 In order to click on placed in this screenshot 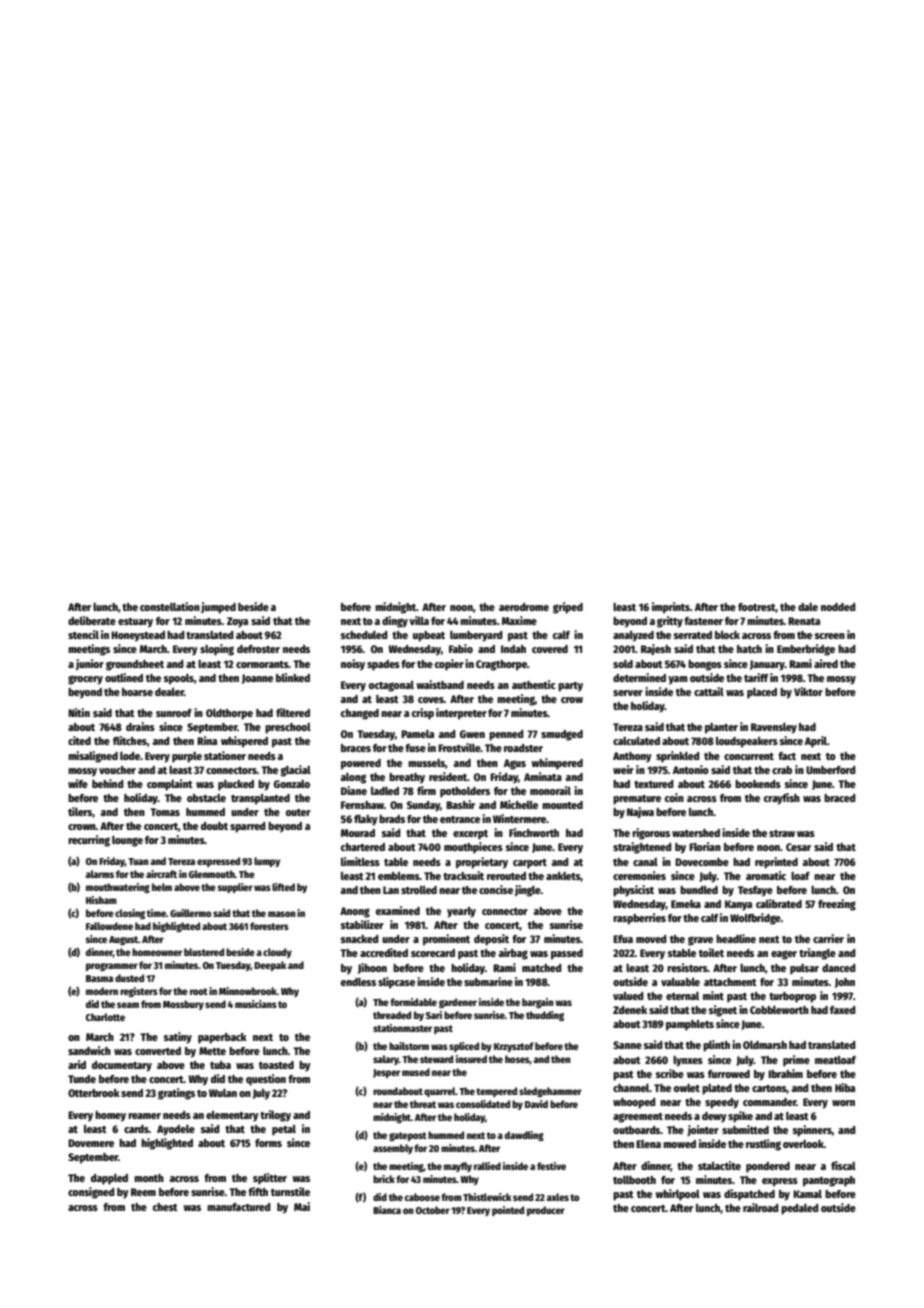, I will do `click(762, 693)`.
